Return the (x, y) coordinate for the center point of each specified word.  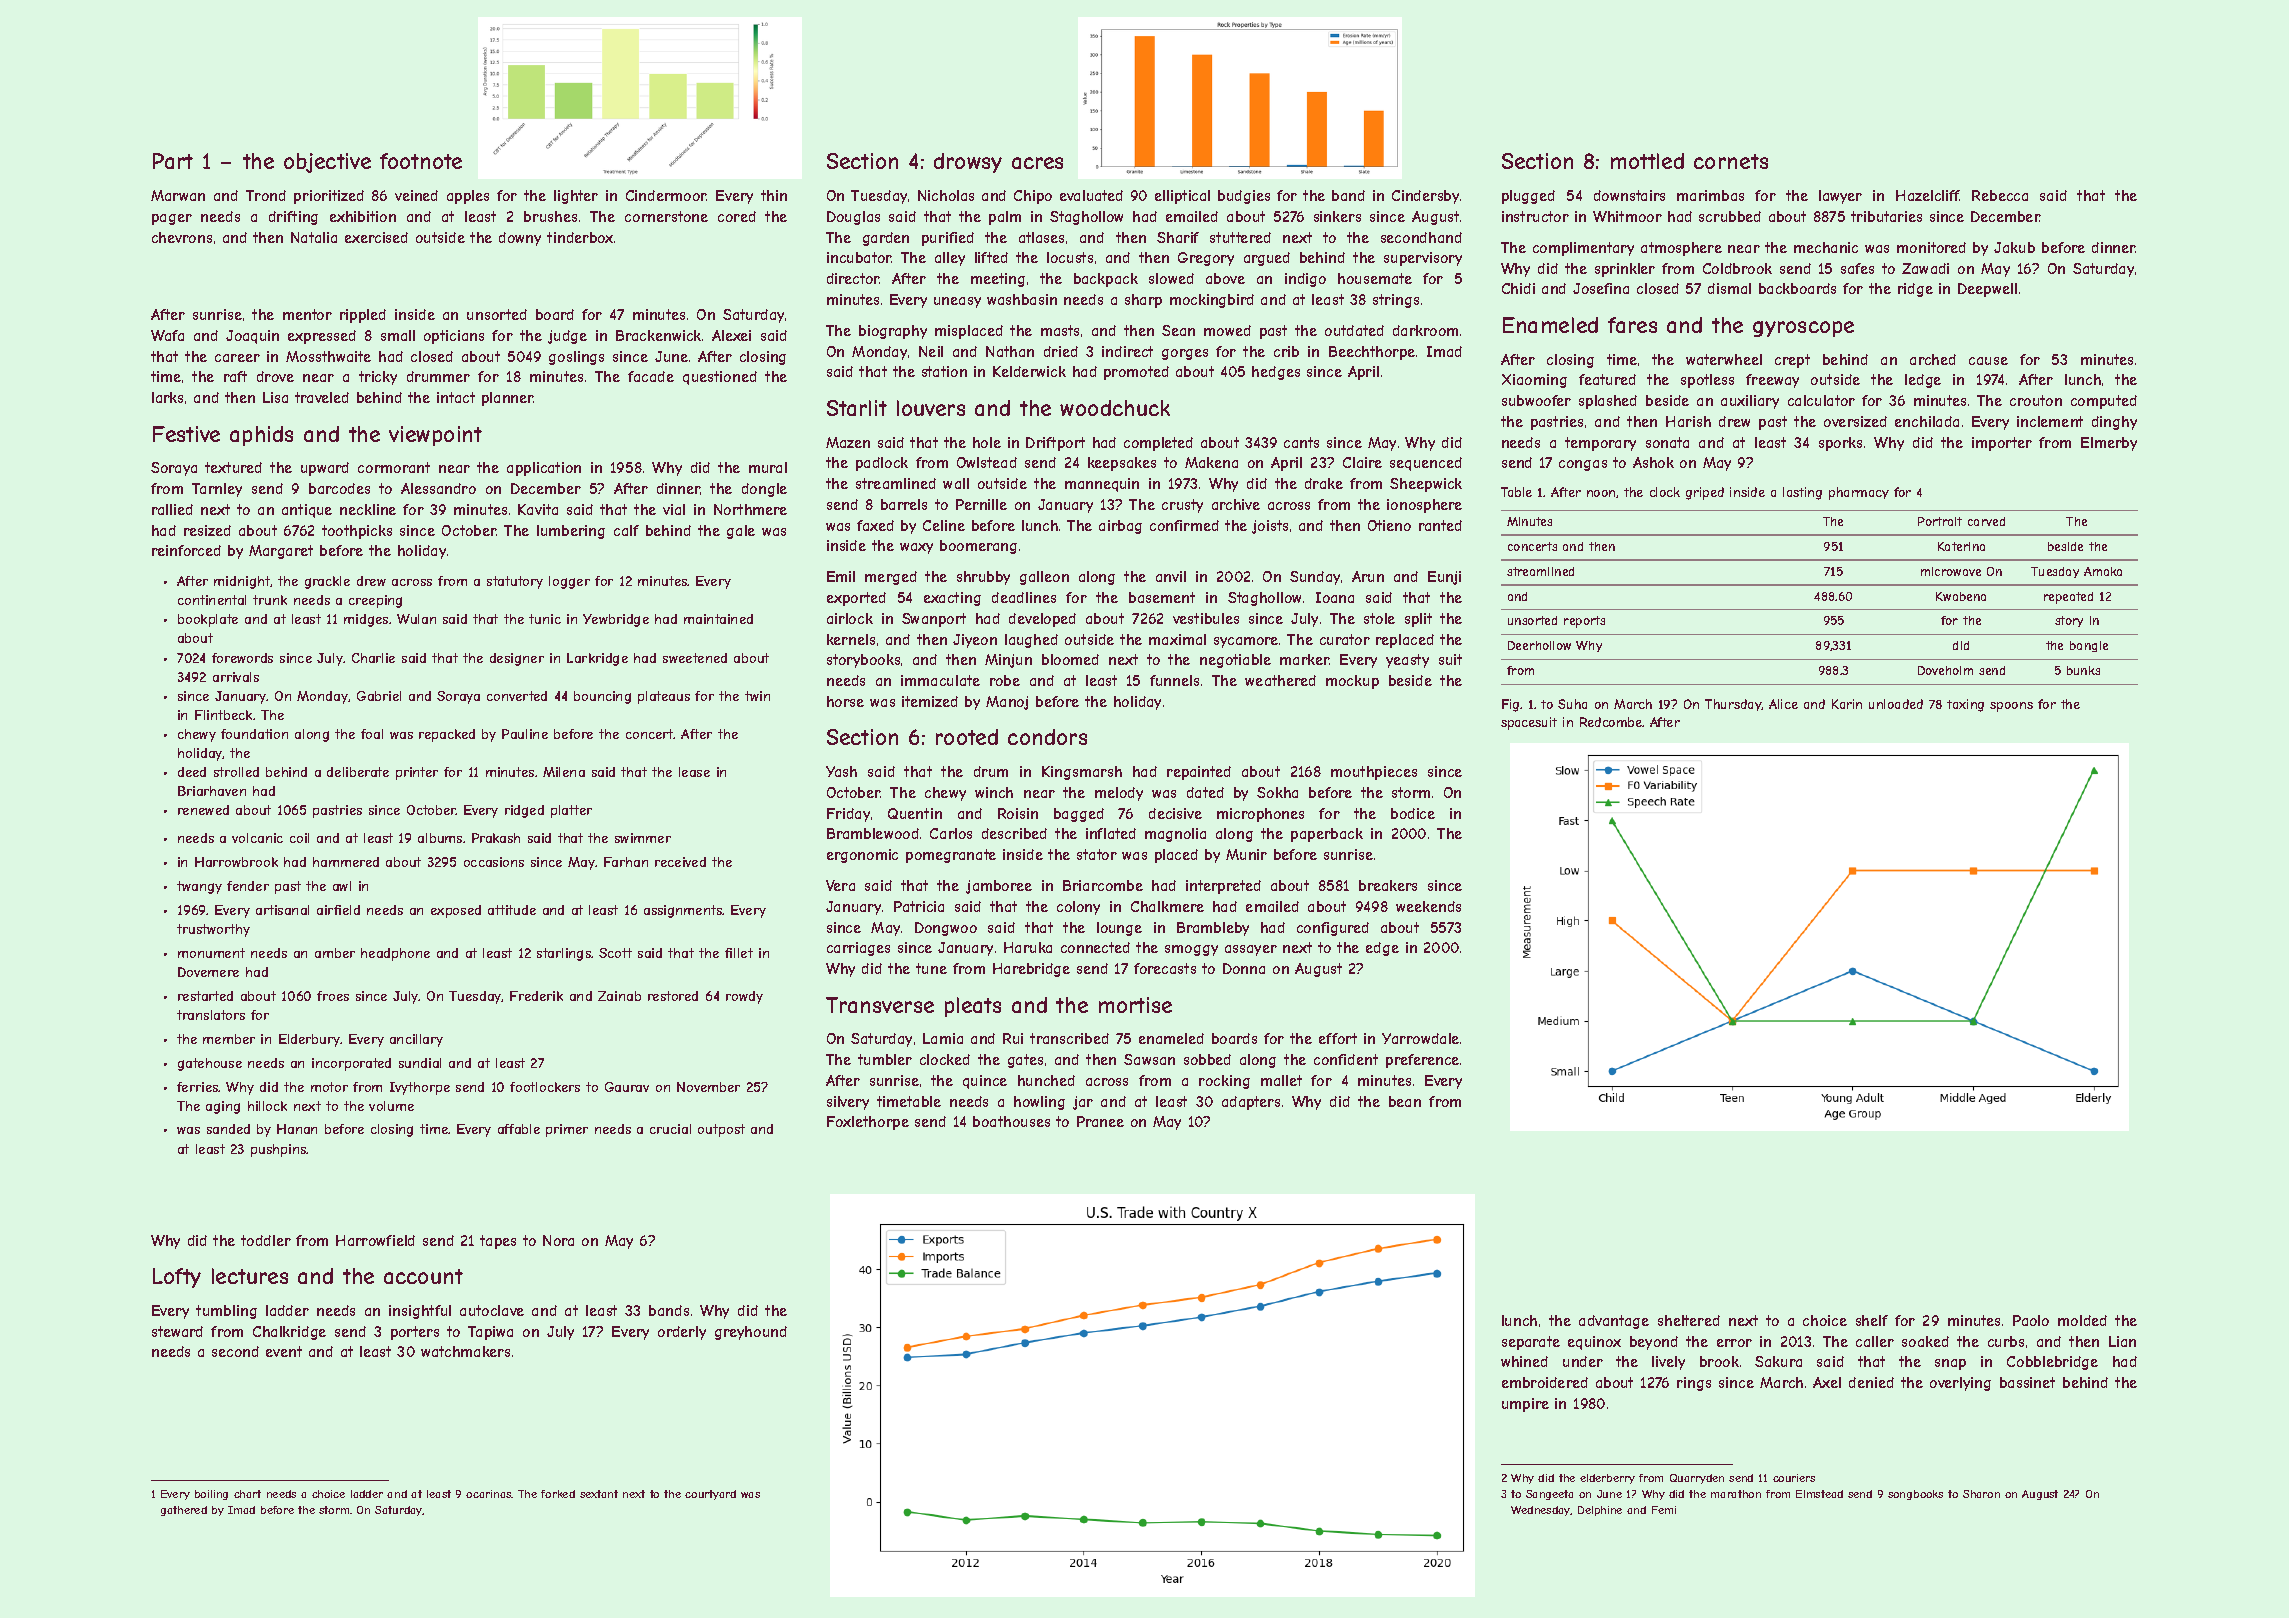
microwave (1951, 571)
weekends (1428, 906)
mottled (1647, 161)
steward (177, 1331)
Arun (1368, 576)
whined (1524, 1361)
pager (172, 219)
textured (233, 467)
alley (950, 259)
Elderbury (310, 1040)
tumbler (885, 1059)
